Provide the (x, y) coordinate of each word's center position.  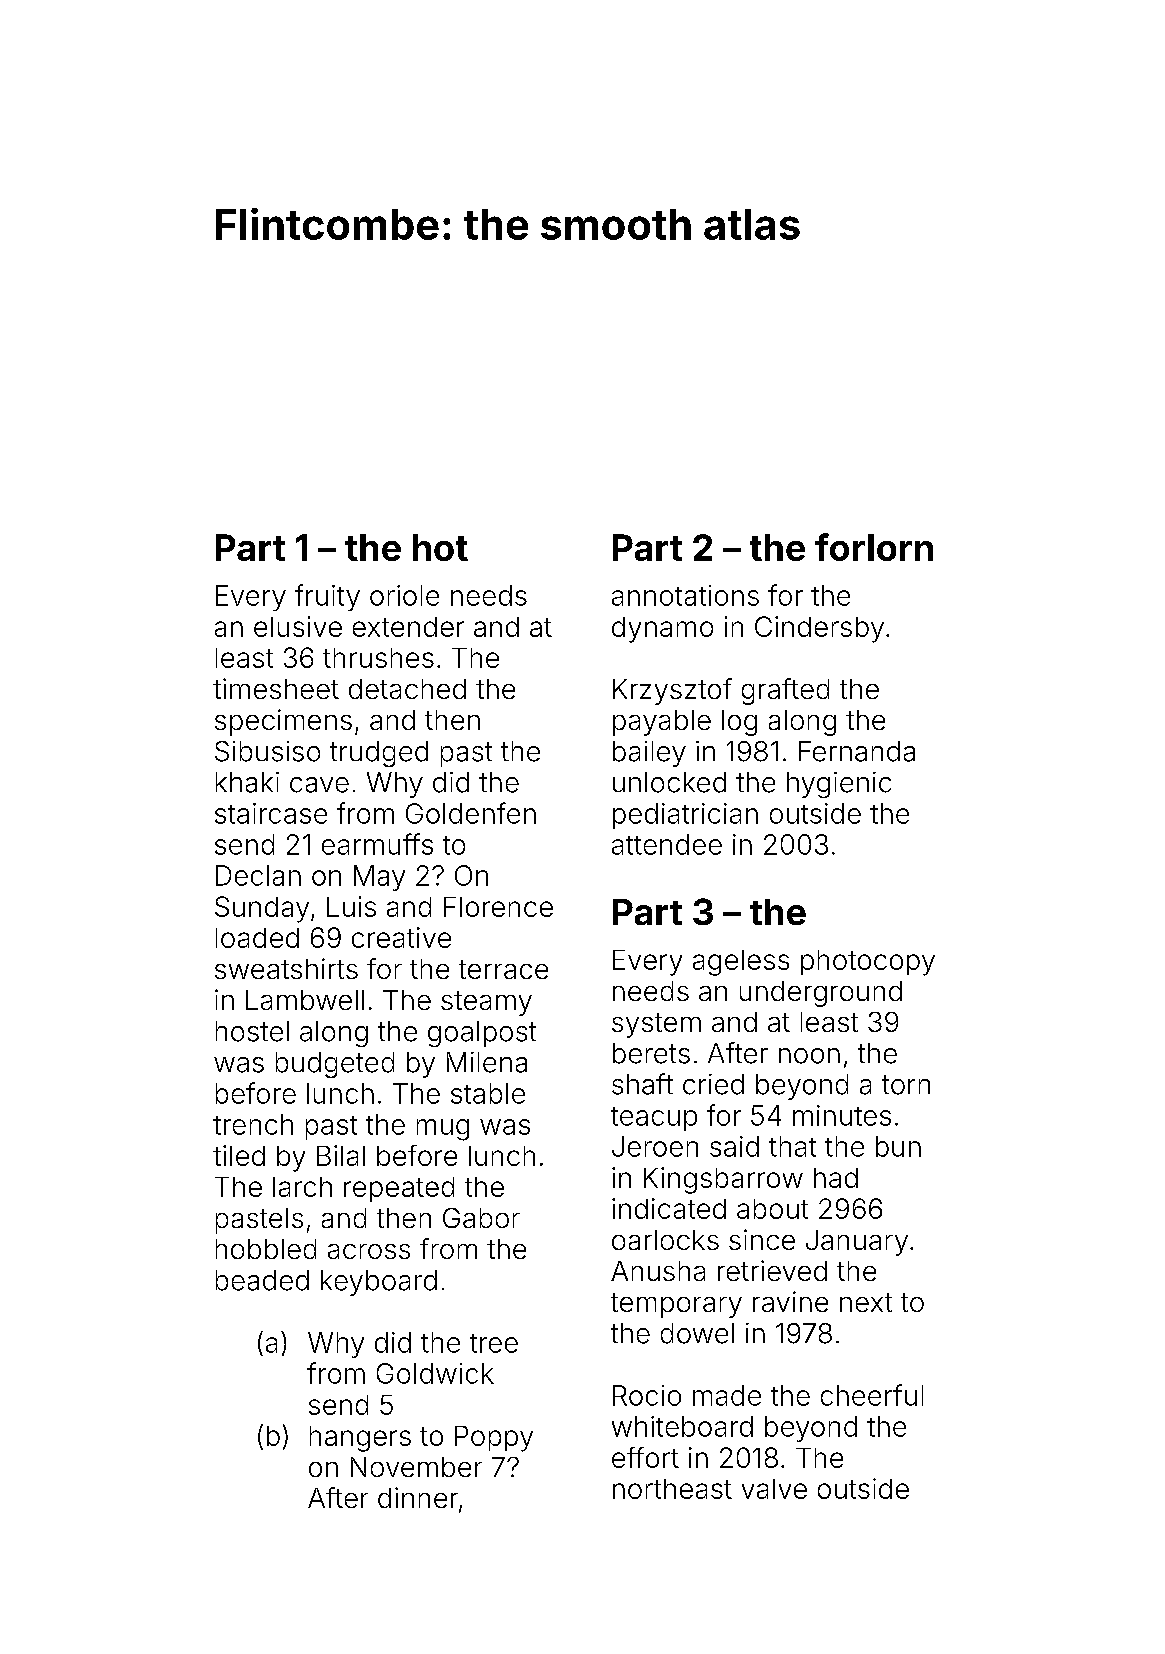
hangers (360, 1439)
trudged (379, 754)
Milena (487, 1062)
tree (494, 1343)
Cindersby (819, 629)
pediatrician (685, 816)
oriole (404, 595)
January (857, 1243)
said (734, 1146)
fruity (327, 597)
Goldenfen (471, 813)
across (369, 1251)
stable (488, 1093)
